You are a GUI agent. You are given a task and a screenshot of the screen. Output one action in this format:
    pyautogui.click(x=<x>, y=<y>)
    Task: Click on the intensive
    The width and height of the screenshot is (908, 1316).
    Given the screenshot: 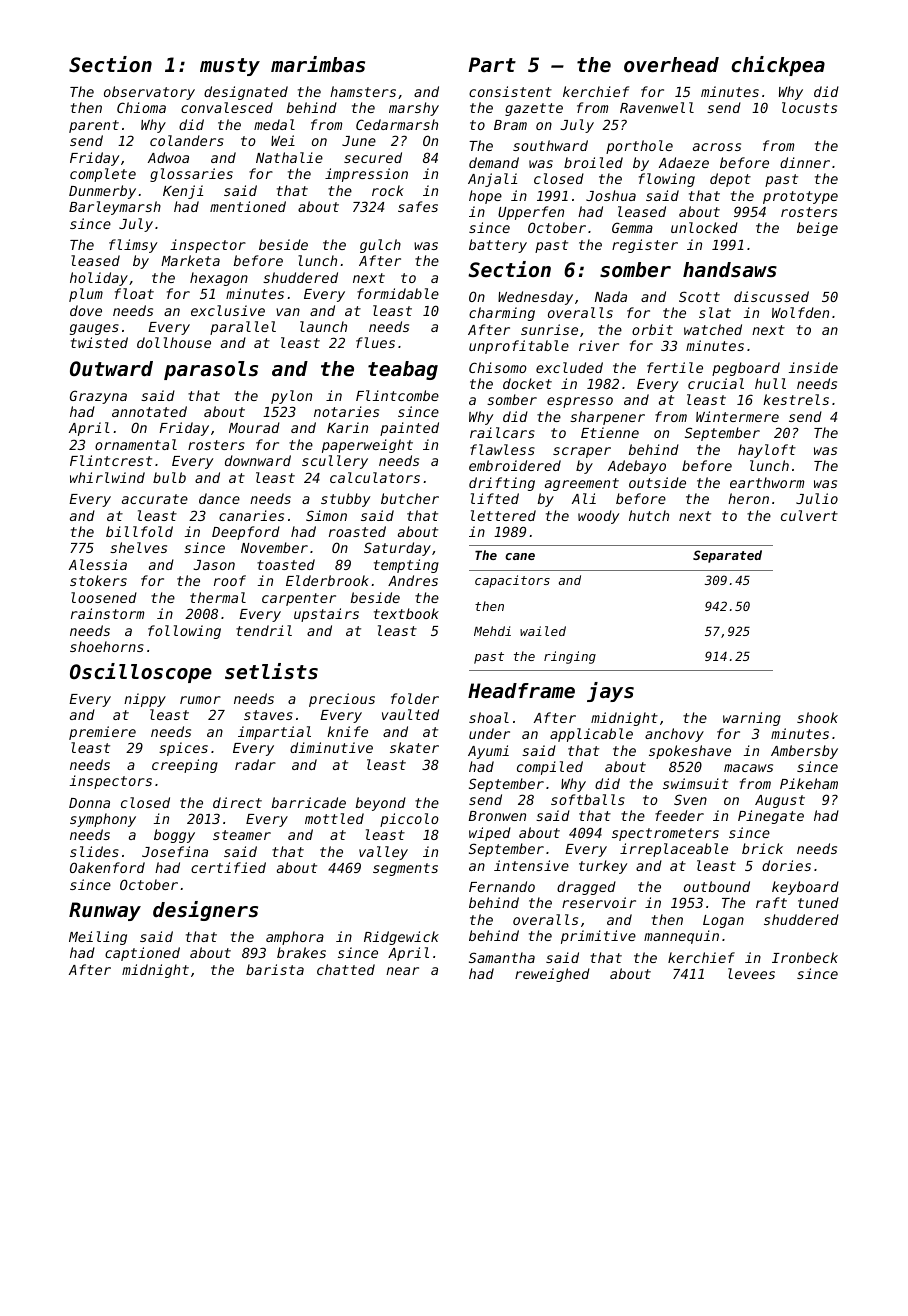 What is the action you would take?
    pyautogui.click(x=531, y=865)
